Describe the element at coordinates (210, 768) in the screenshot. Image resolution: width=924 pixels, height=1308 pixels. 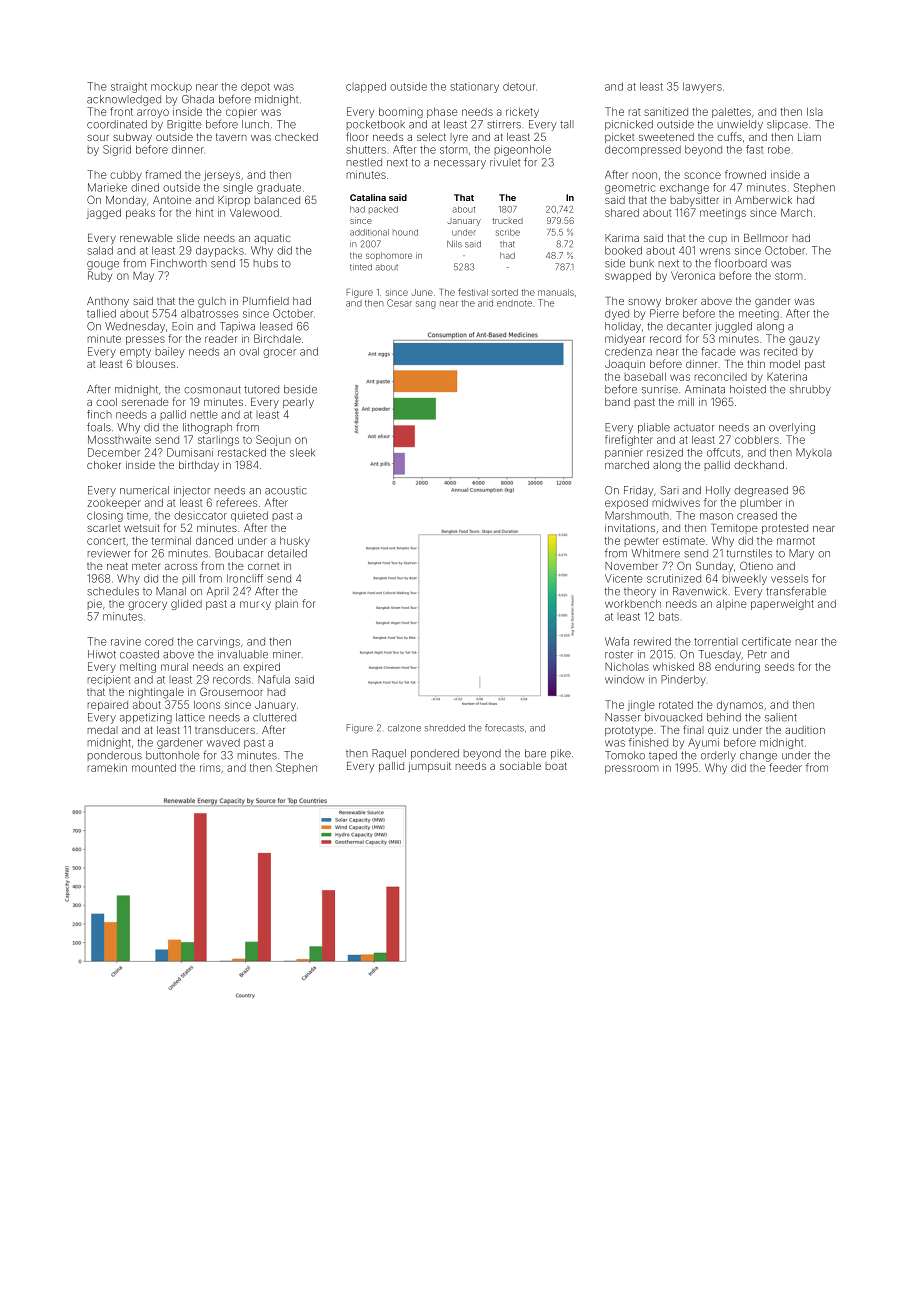
I see `rims` at that location.
